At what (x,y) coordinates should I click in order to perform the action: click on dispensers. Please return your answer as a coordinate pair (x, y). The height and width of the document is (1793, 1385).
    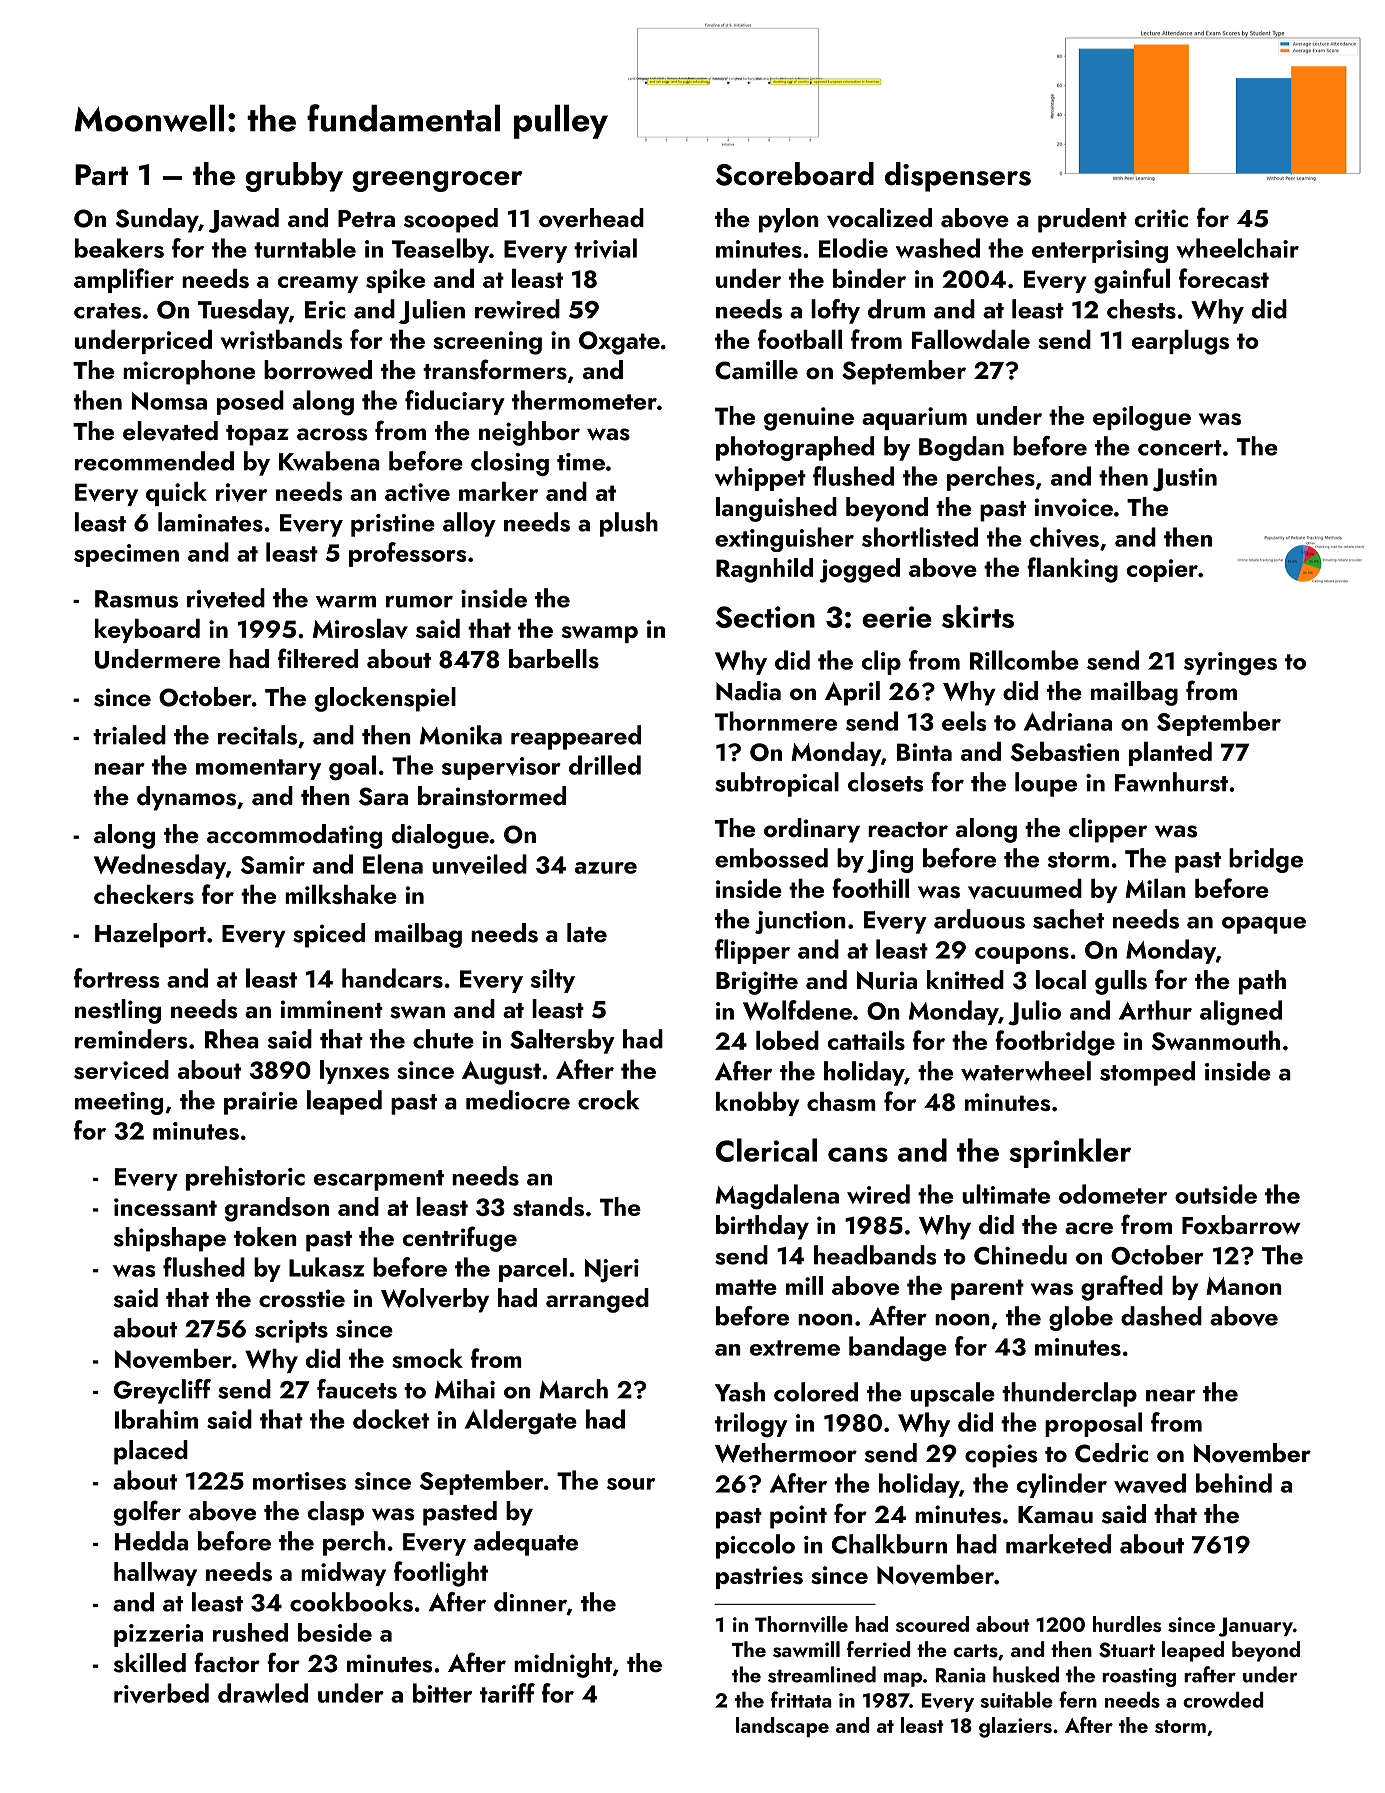
    Looking at the image, I should click on (958, 177).
